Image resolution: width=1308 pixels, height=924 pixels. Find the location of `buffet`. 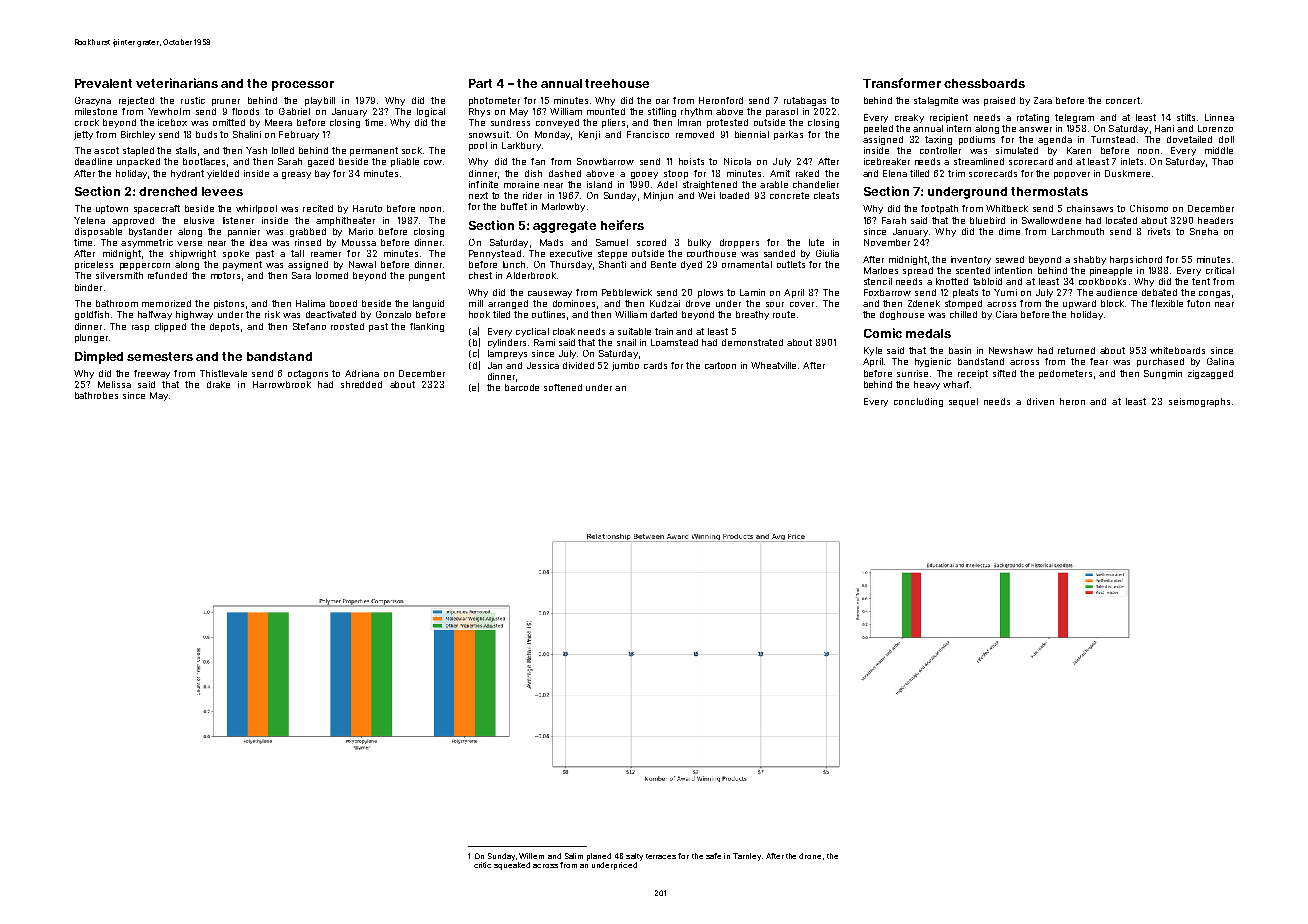

buffet is located at coordinates (514, 206).
